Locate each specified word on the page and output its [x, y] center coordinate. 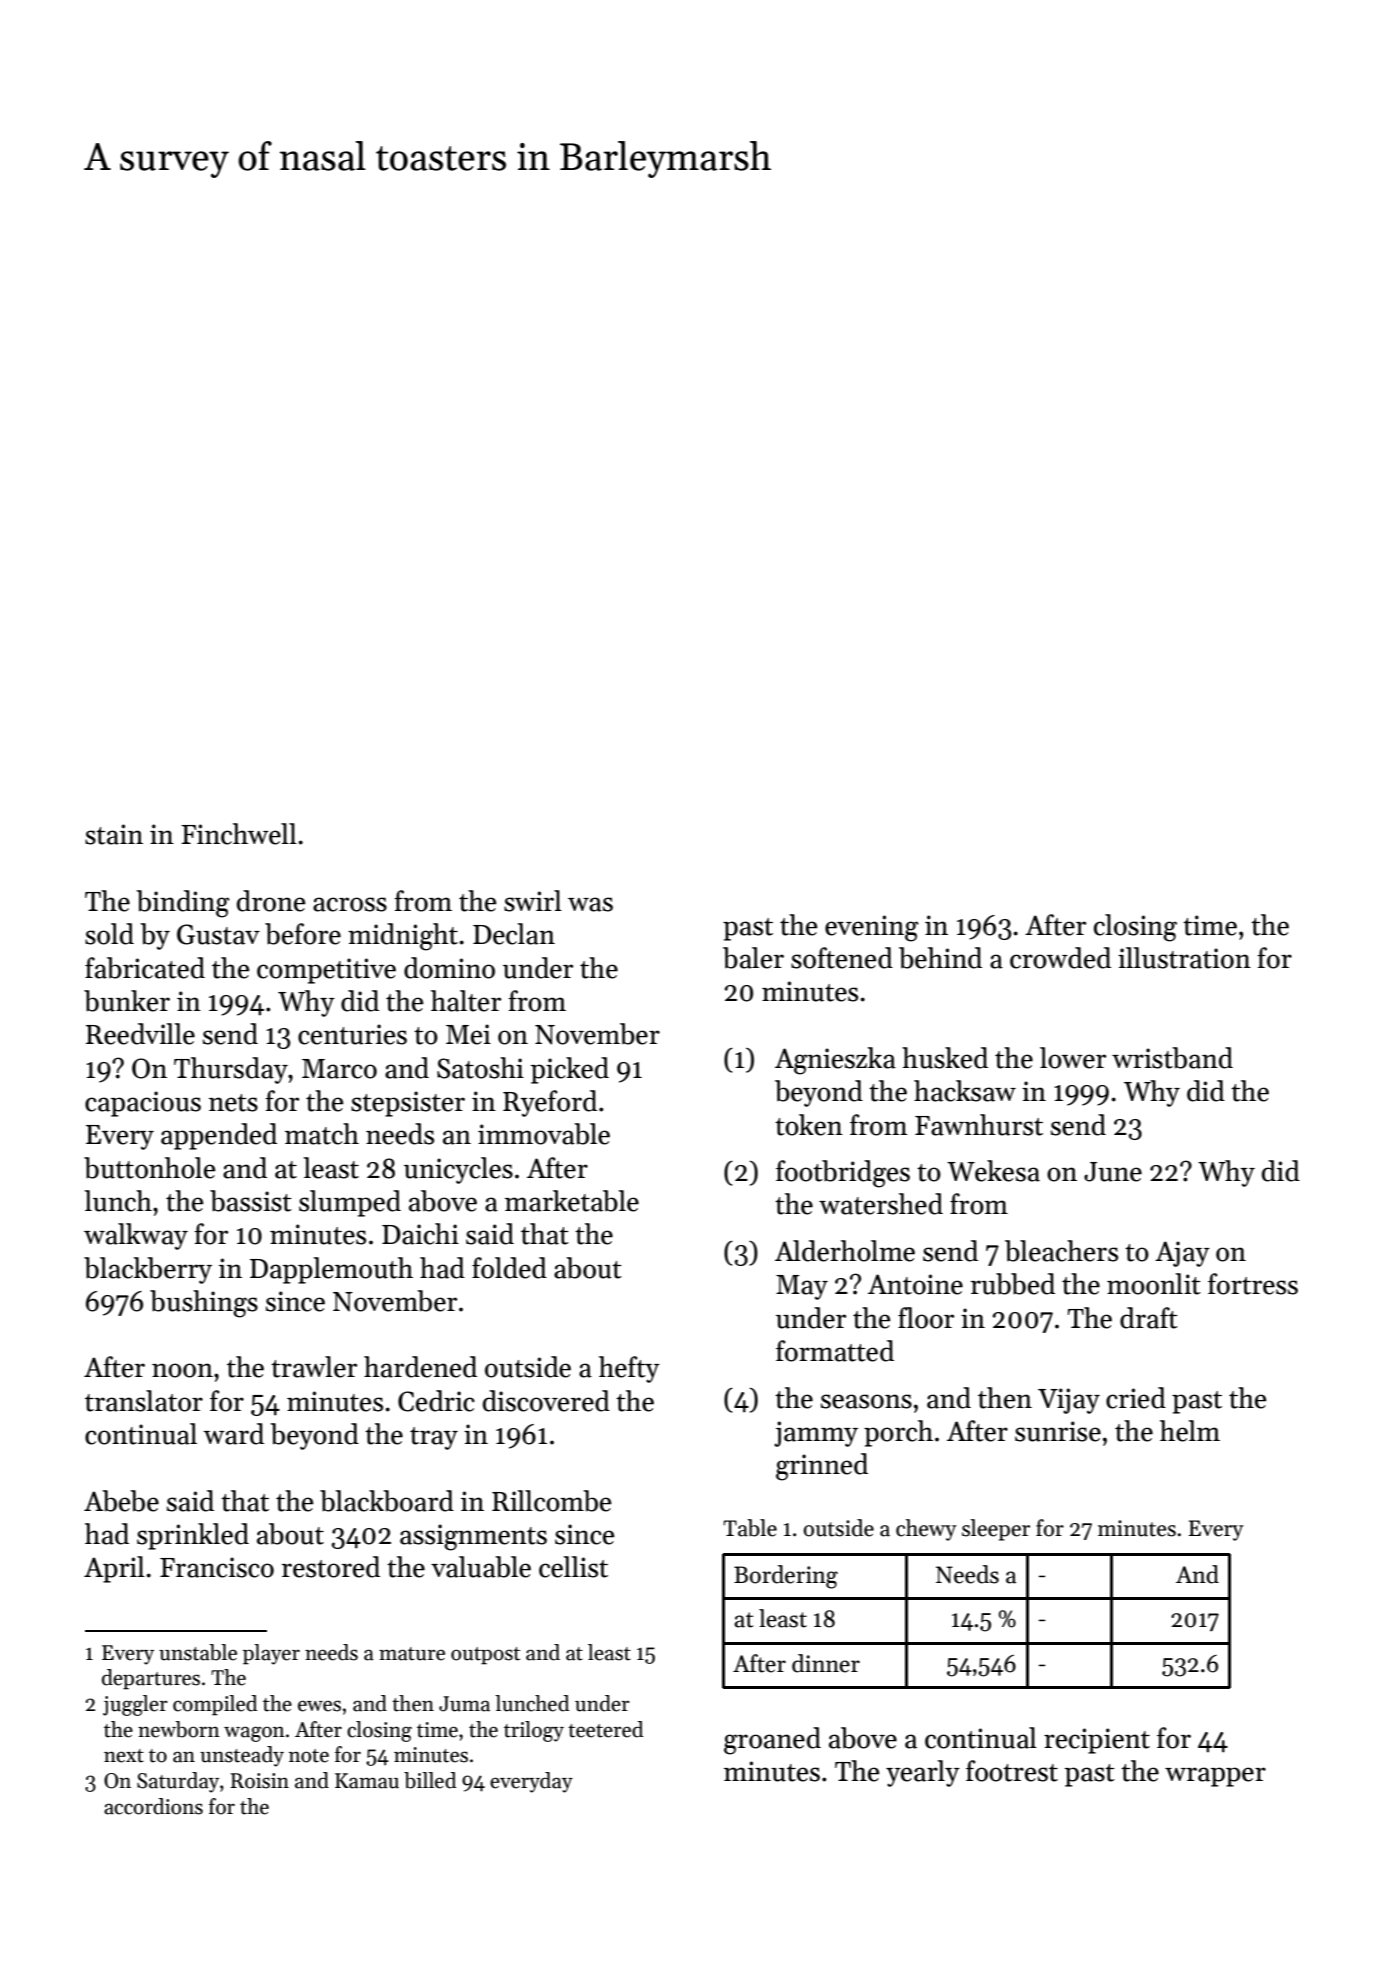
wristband [1172, 1058]
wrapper [1215, 1777]
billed [430, 1780]
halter [466, 1001]
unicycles [458, 1170]
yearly [923, 1773]
